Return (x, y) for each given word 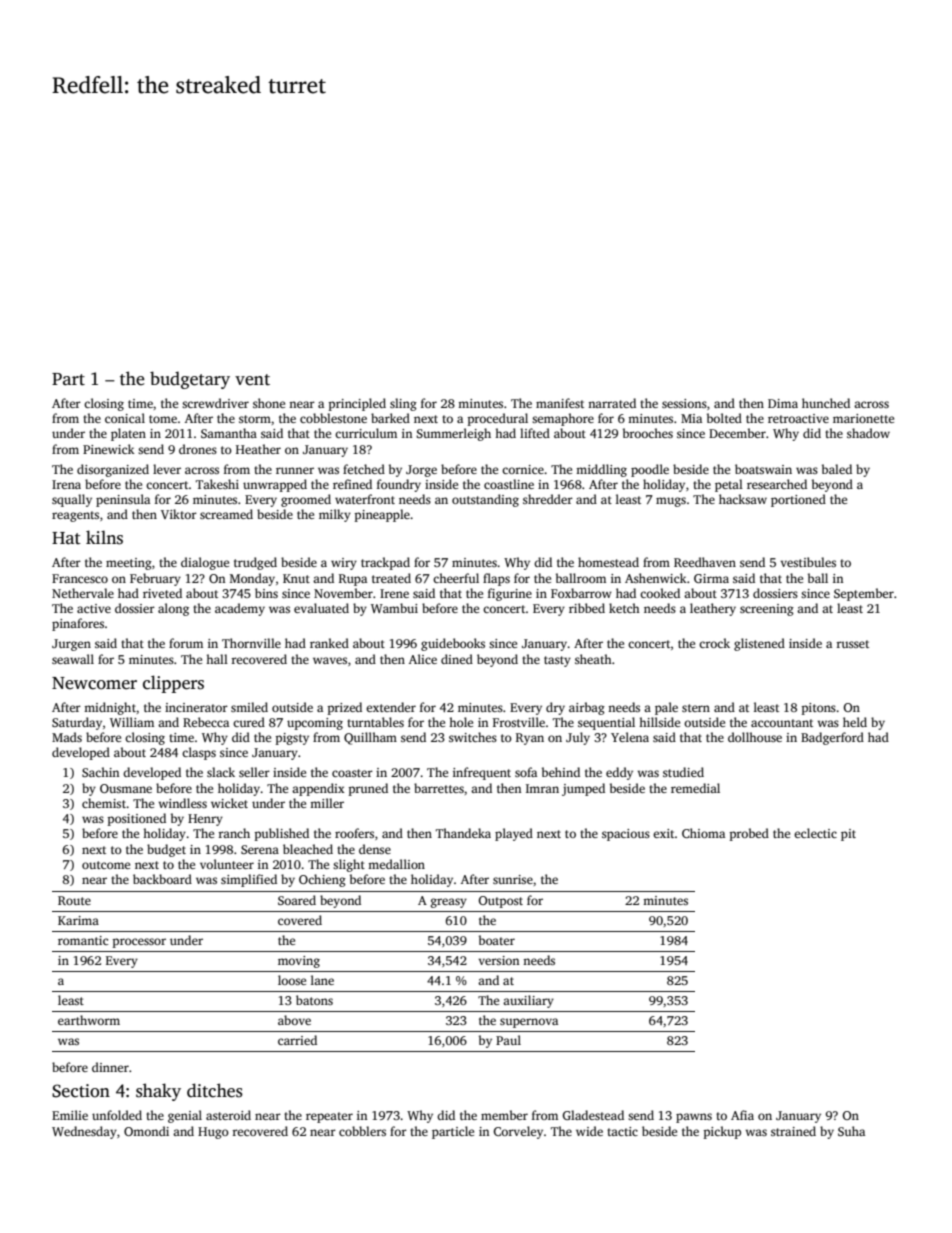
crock (714, 643)
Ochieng (322, 880)
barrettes (439, 788)
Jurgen (71, 645)
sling (403, 404)
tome (163, 419)
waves (330, 660)
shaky (158, 1092)
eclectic (815, 833)
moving (299, 962)
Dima (783, 403)
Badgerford (832, 738)
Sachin (100, 772)
